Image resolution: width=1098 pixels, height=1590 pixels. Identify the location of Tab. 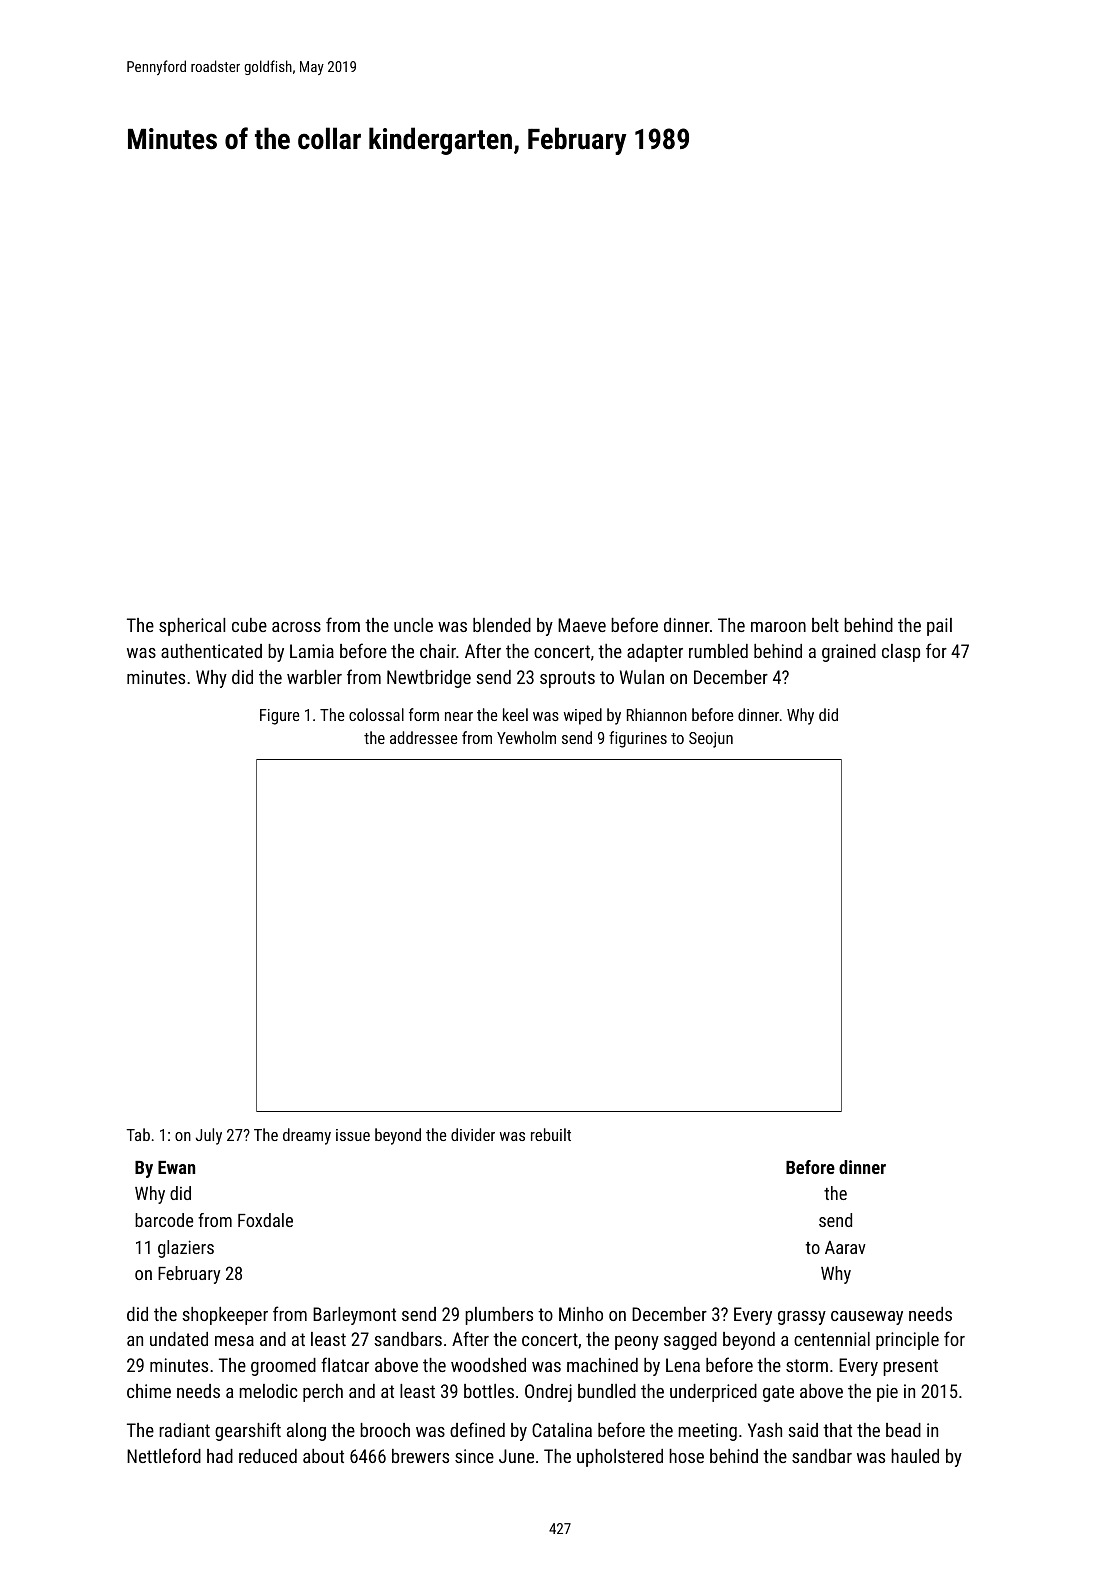
(138, 1134).
